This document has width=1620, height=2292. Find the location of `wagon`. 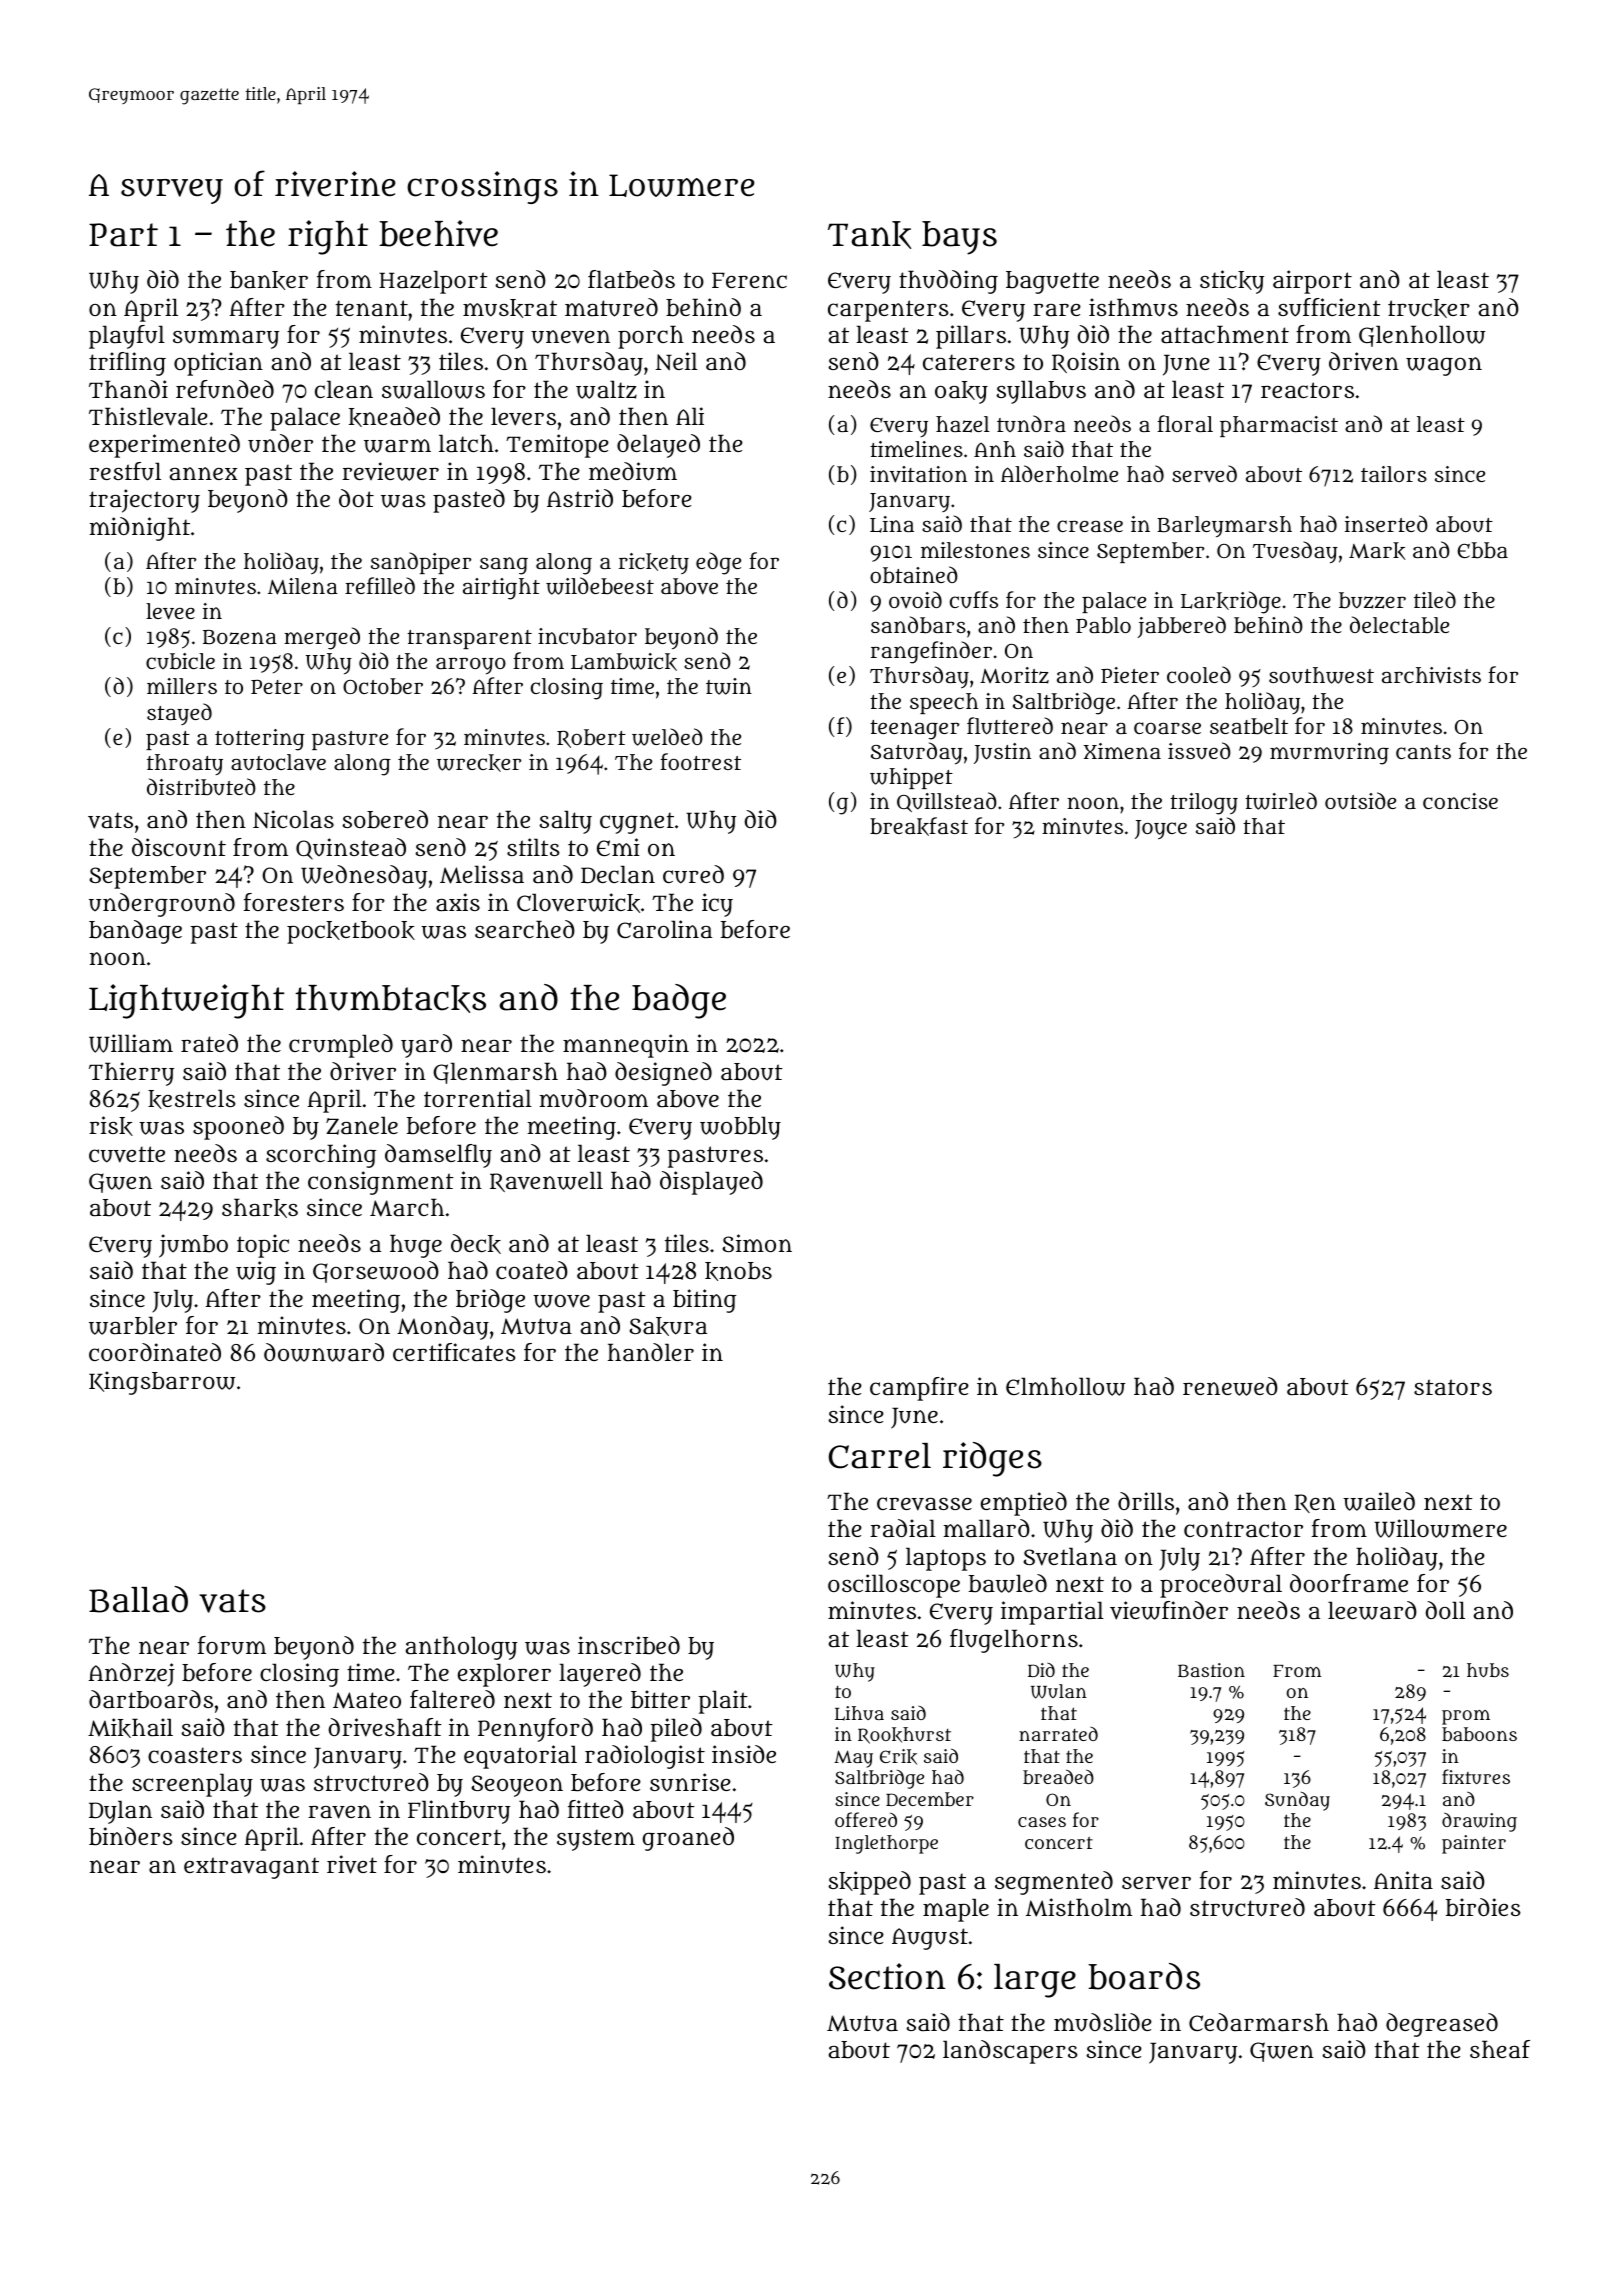

wagon is located at coordinates (1444, 366).
